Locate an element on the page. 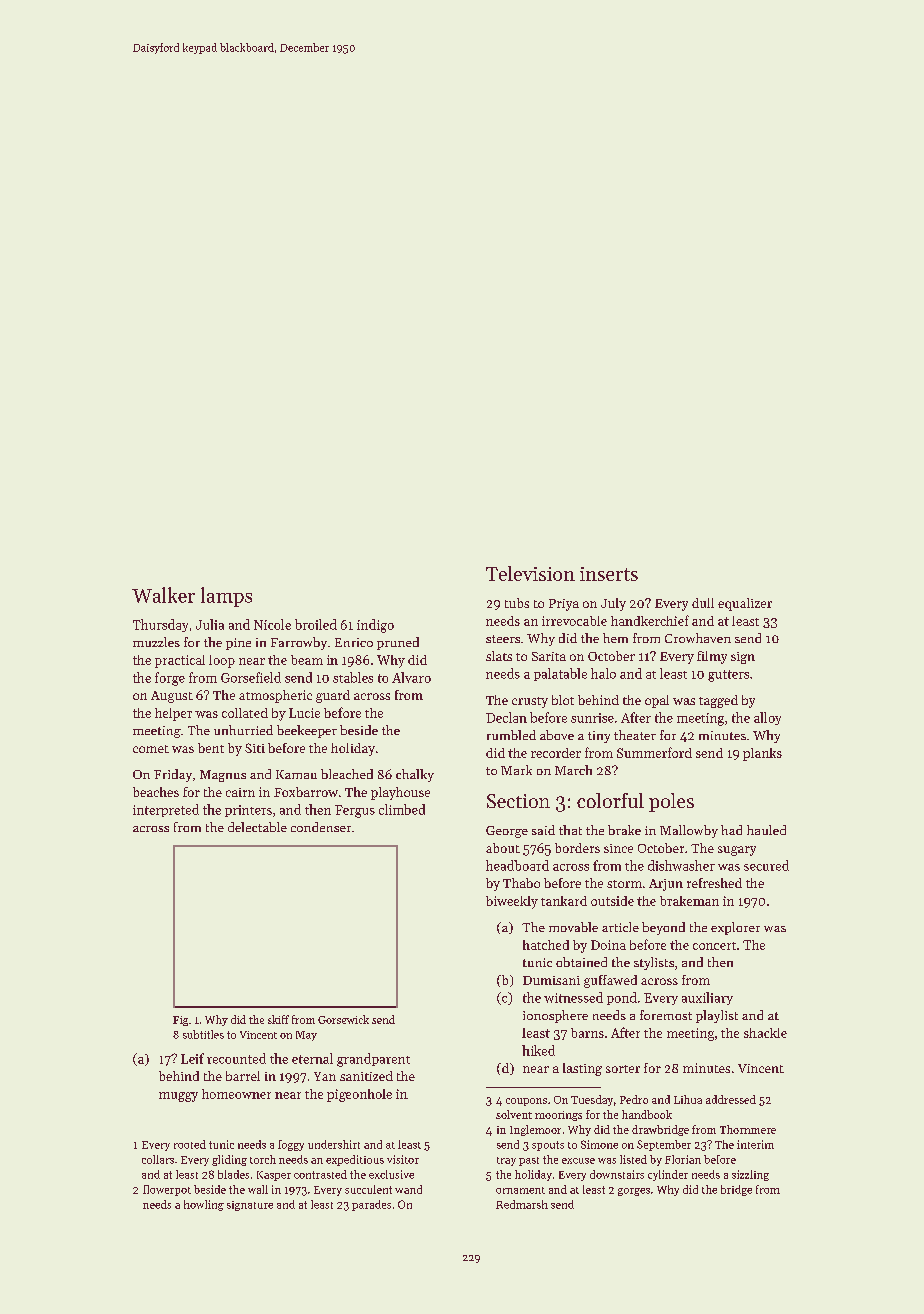 The height and width of the document is (1314, 924). Television is located at coordinates (530, 573).
